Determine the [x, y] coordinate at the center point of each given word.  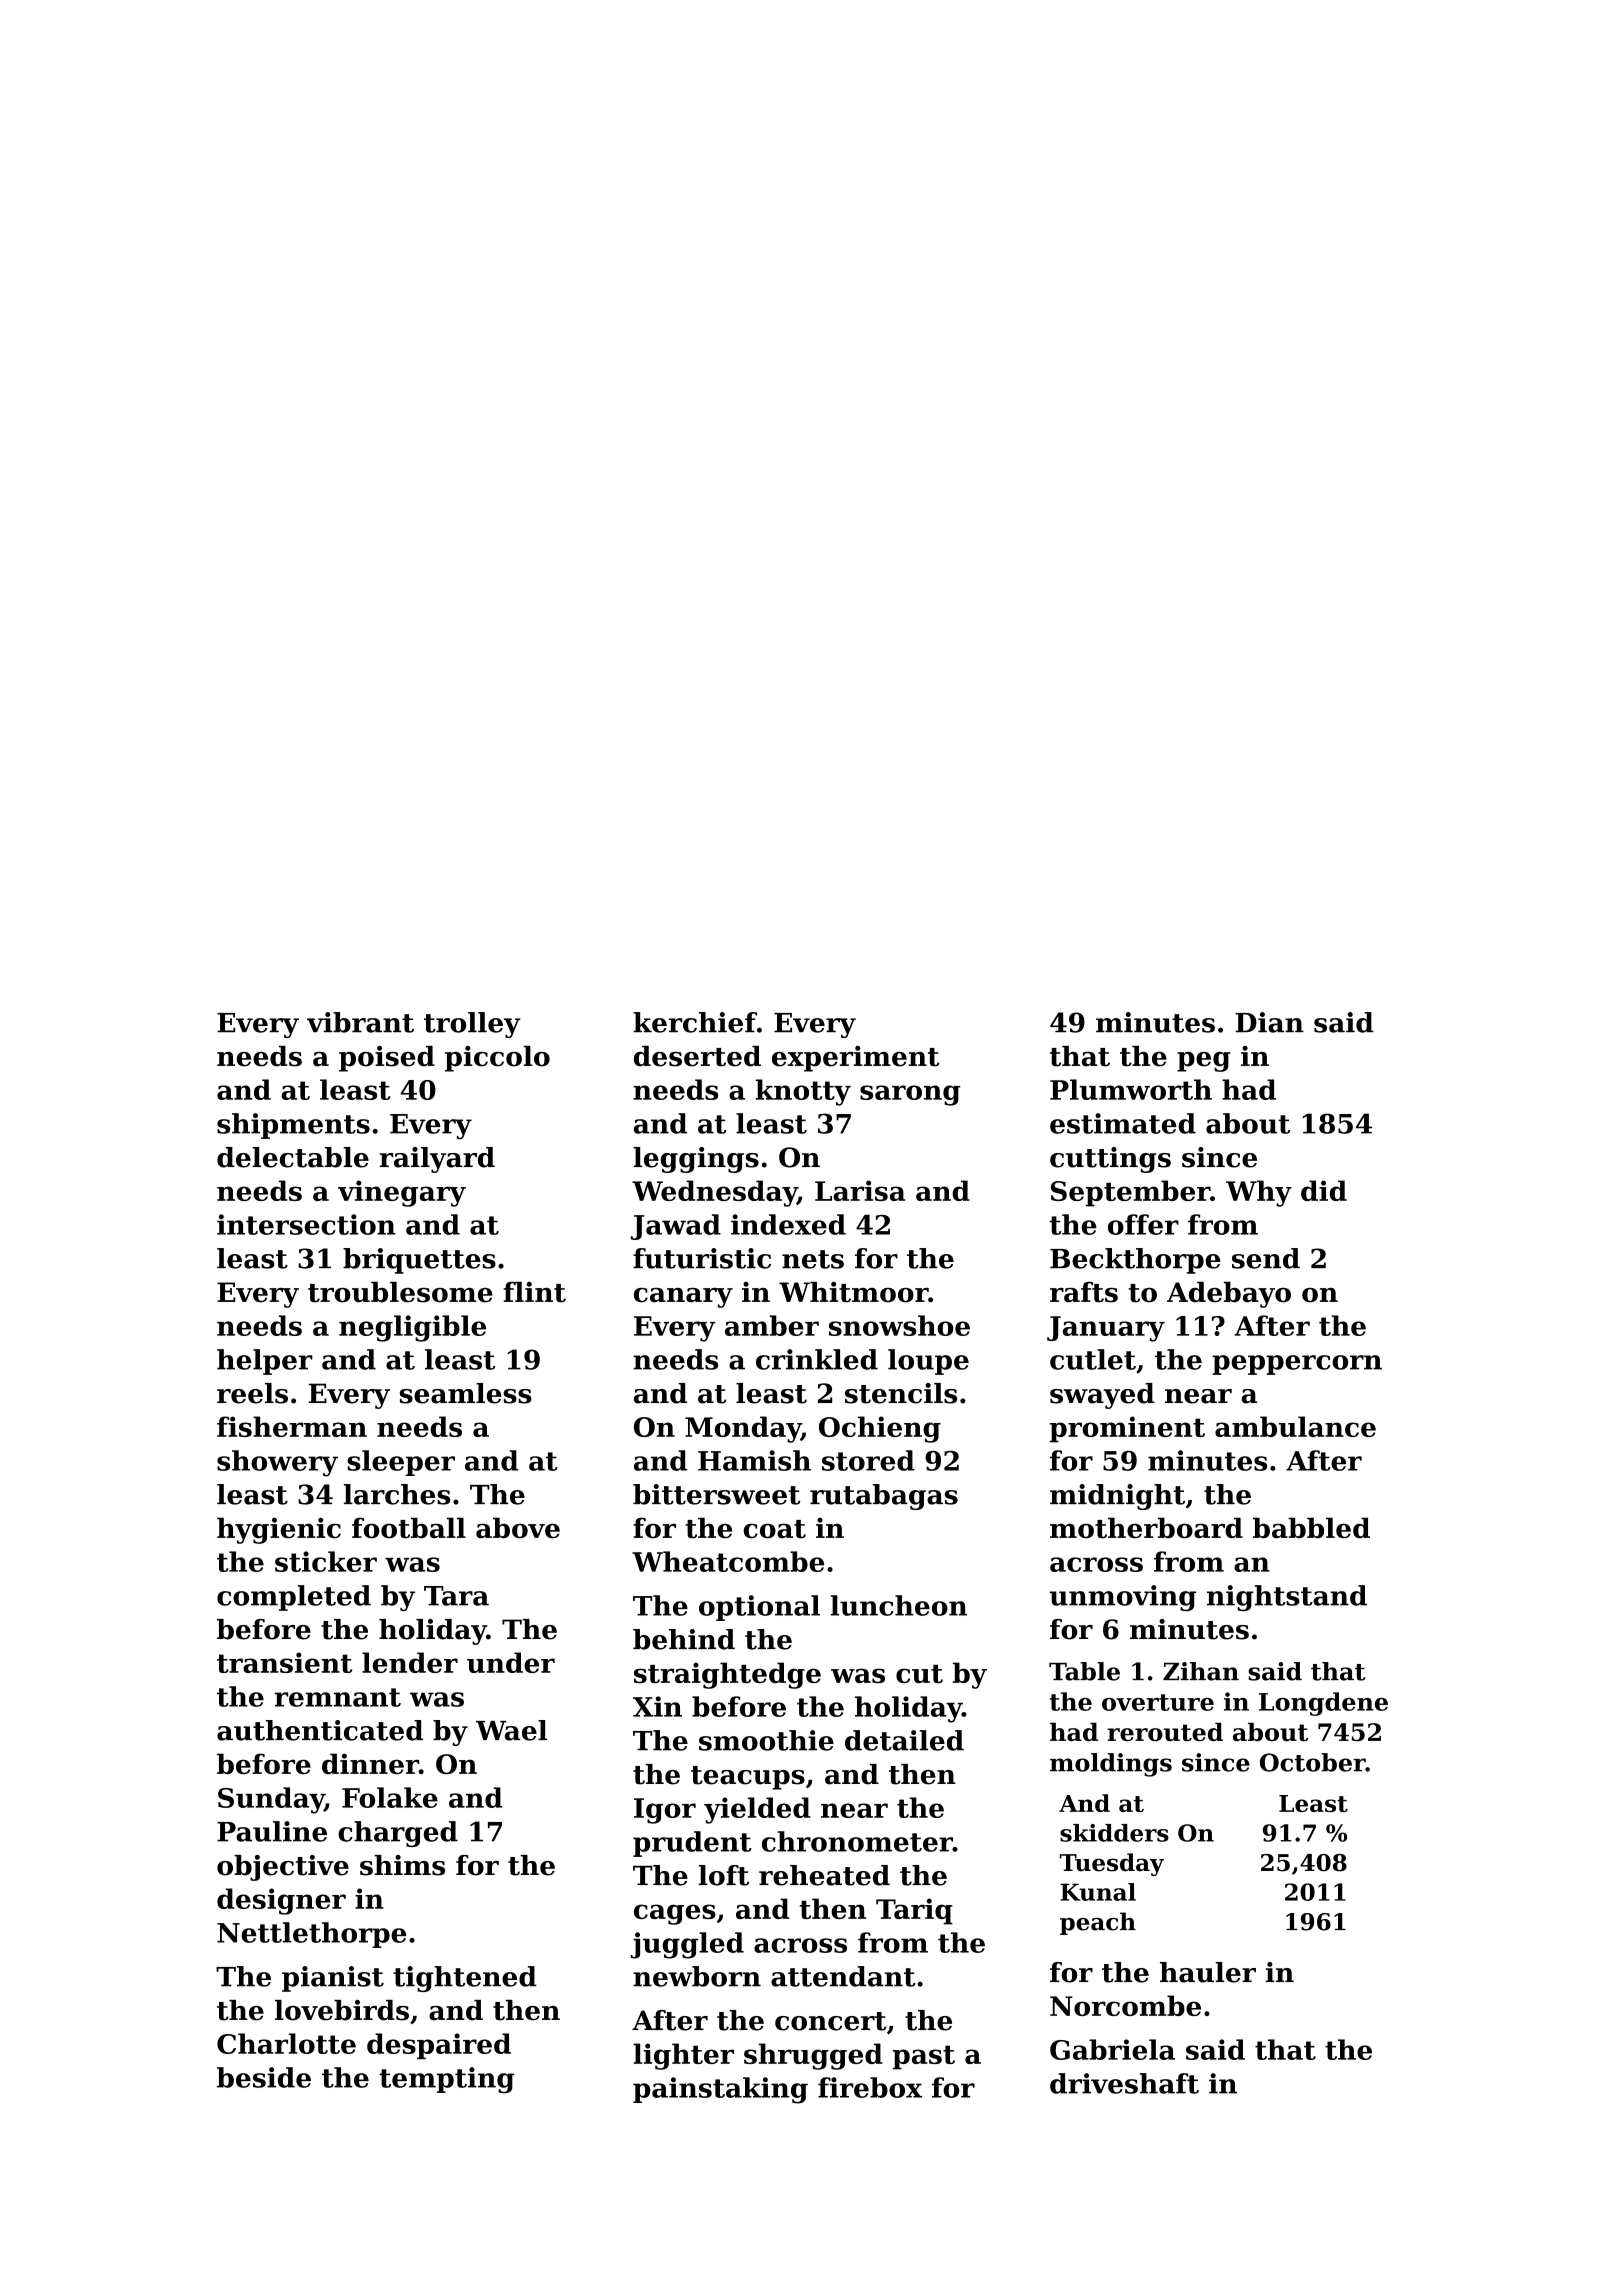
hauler [1208, 1972]
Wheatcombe [728, 1561]
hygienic [279, 1530]
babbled [1311, 1528]
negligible [412, 1328]
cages [675, 1914]
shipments [293, 1126]
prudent [692, 1844]
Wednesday [714, 1193]
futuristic [702, 1258]
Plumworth [1131, 1089]
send [1266, 1258]
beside [264, 2077]
